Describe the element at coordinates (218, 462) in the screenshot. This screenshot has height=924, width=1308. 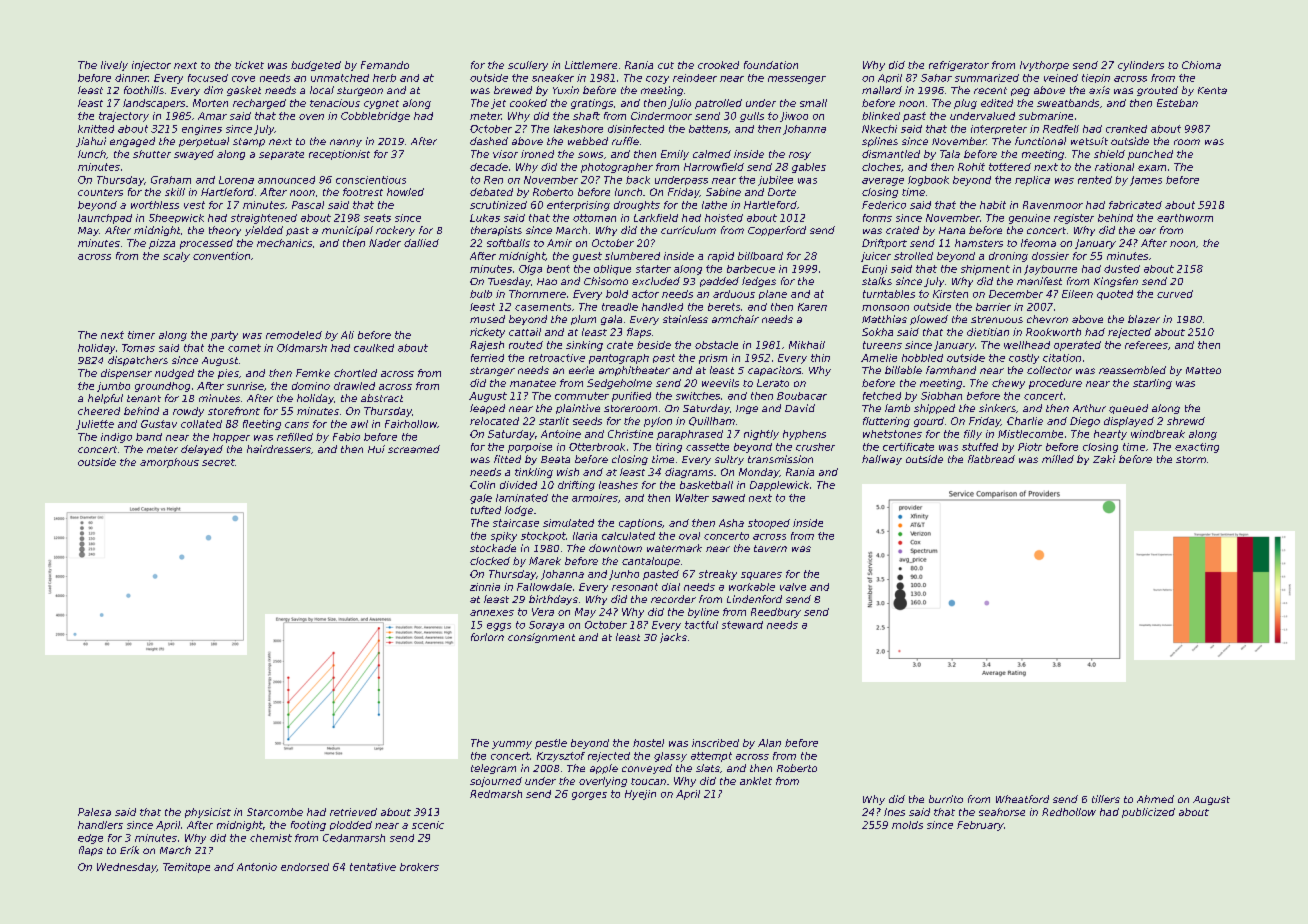
I see `secret` at that location.
